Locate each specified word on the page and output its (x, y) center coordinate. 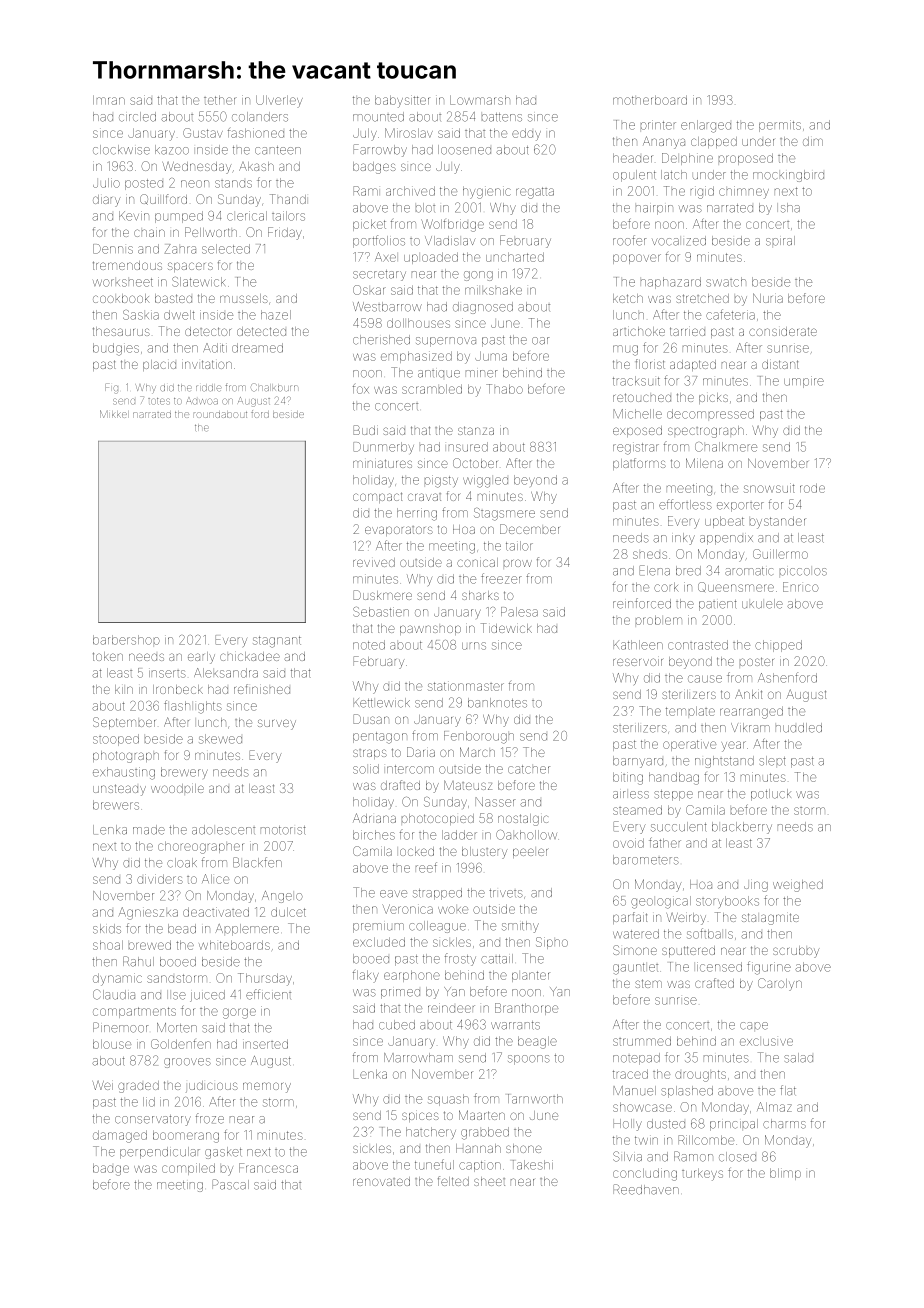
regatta (535, 193)
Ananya (664, 142)
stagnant (277, 642)
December (529, 529)
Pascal (230, 1184)
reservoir (638, 662)
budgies (116, 349)
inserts (167, 674)
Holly (627, 1125)
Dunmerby (383, 448)
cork (666, 587)
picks (713, 398)
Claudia (114, 994)
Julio (106, 183)
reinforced (642, 603)
